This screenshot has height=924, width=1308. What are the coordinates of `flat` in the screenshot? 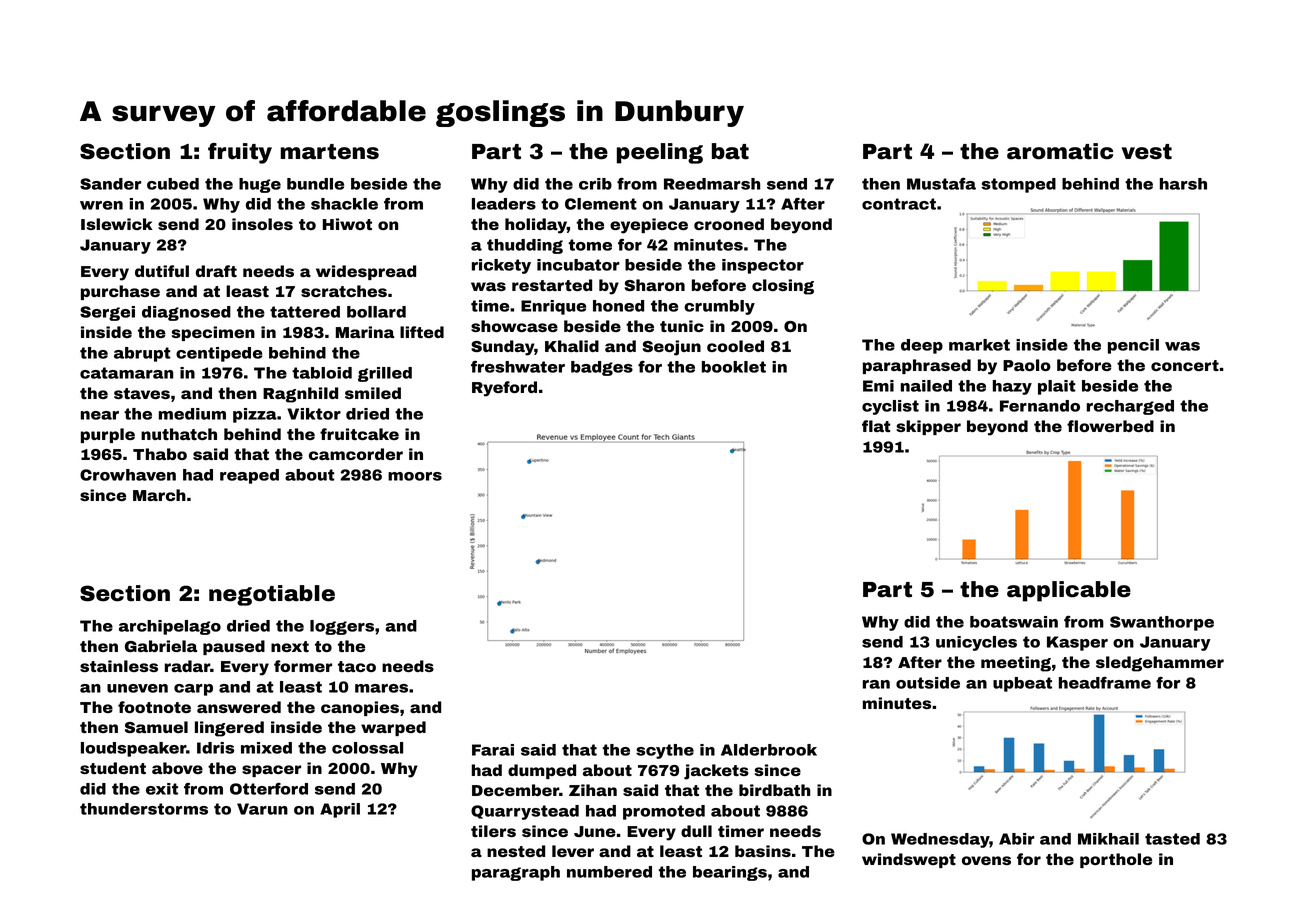 It's located at (876, 426).
